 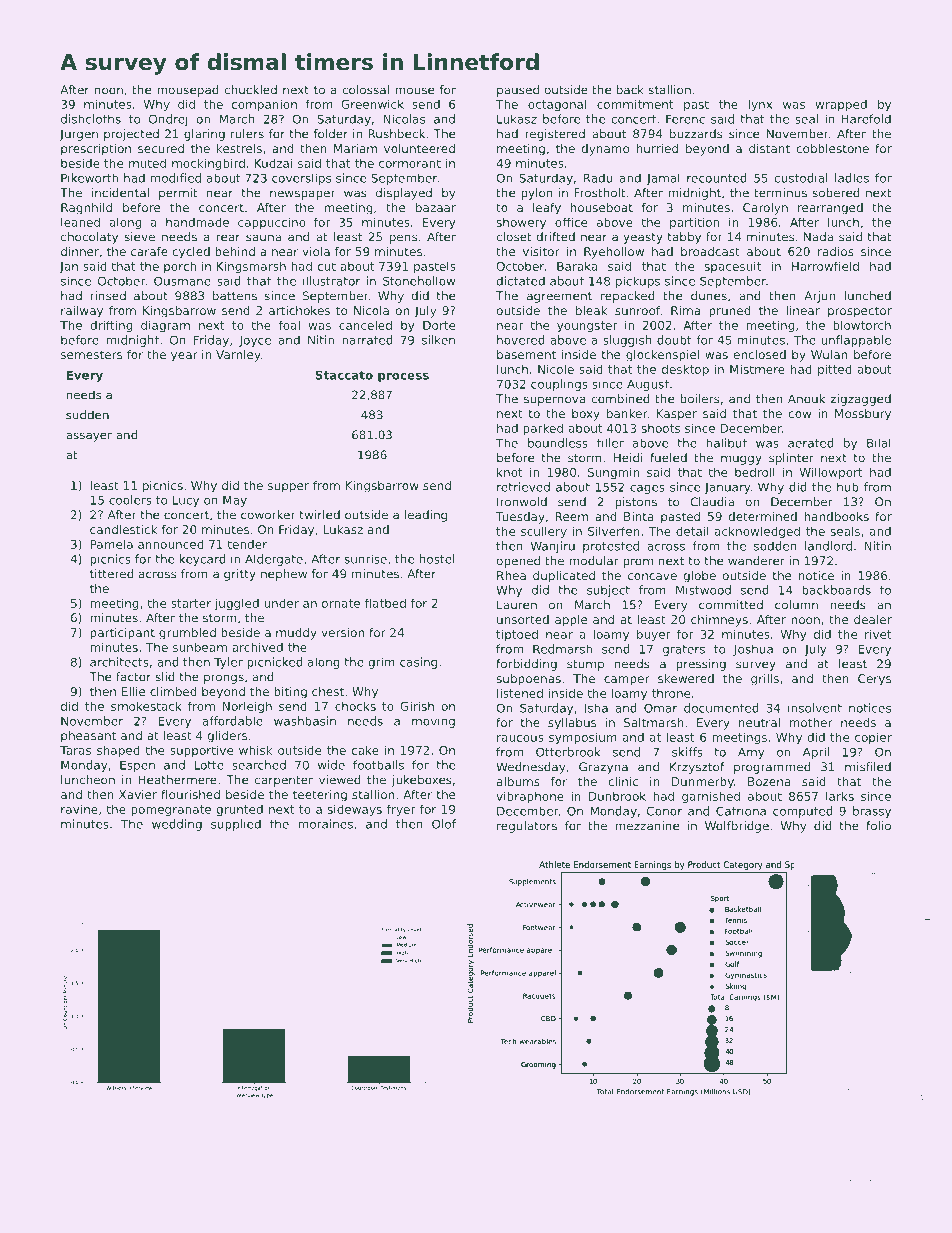 I want to click on Joyce, so click(x=255, y=341).
